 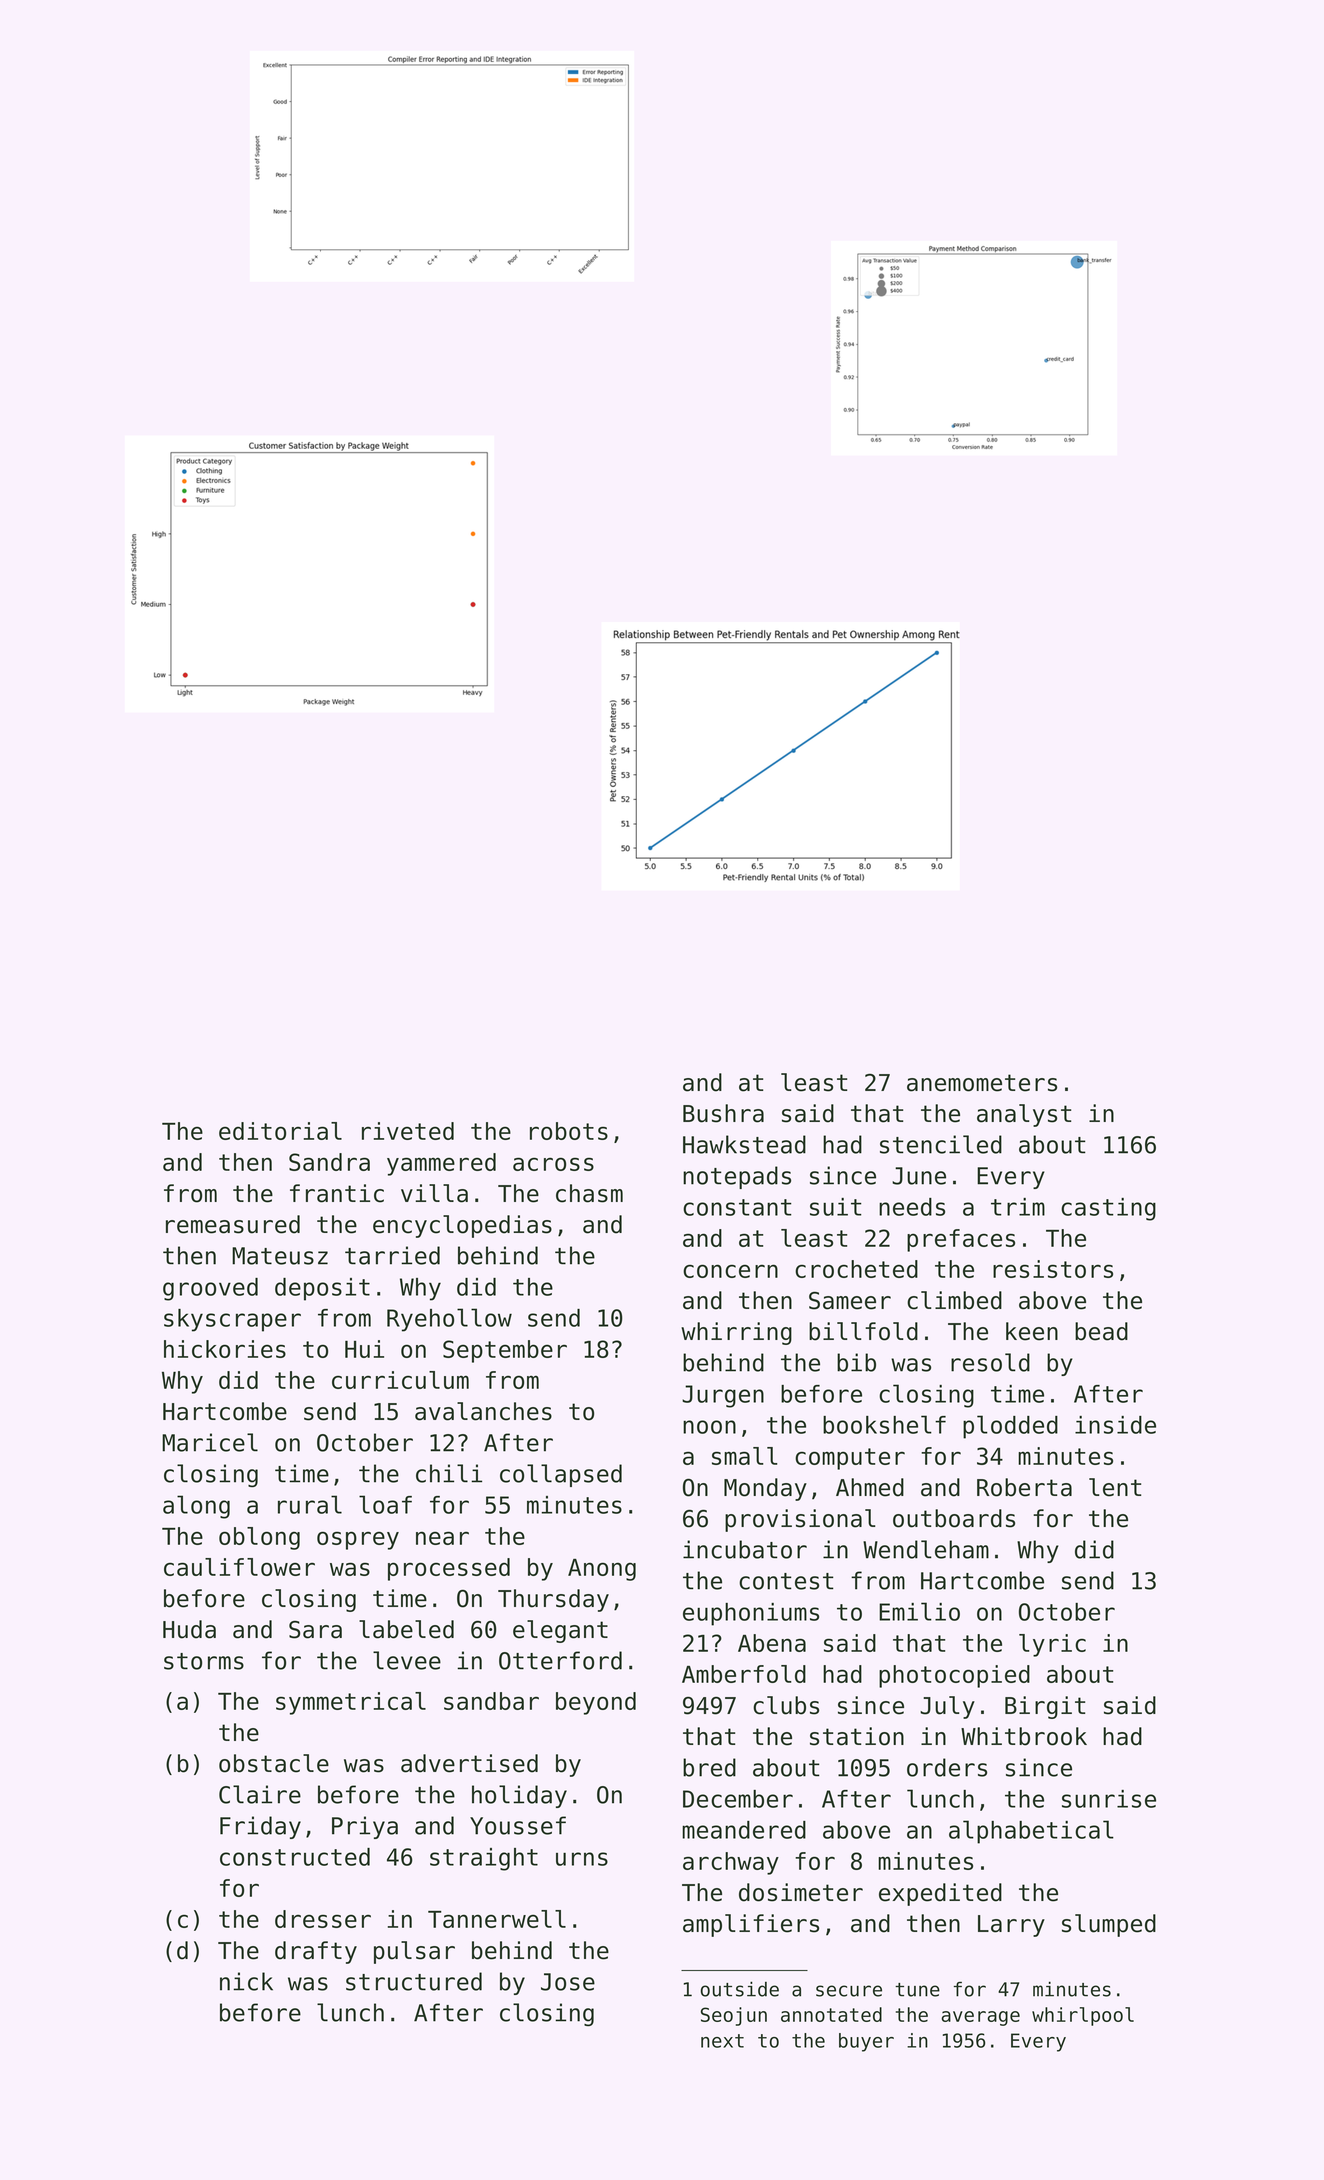 What do you see at coordinates (1115, 1425) in the screenshot?
I see `inside` at bounding box center [1115, 1425].
